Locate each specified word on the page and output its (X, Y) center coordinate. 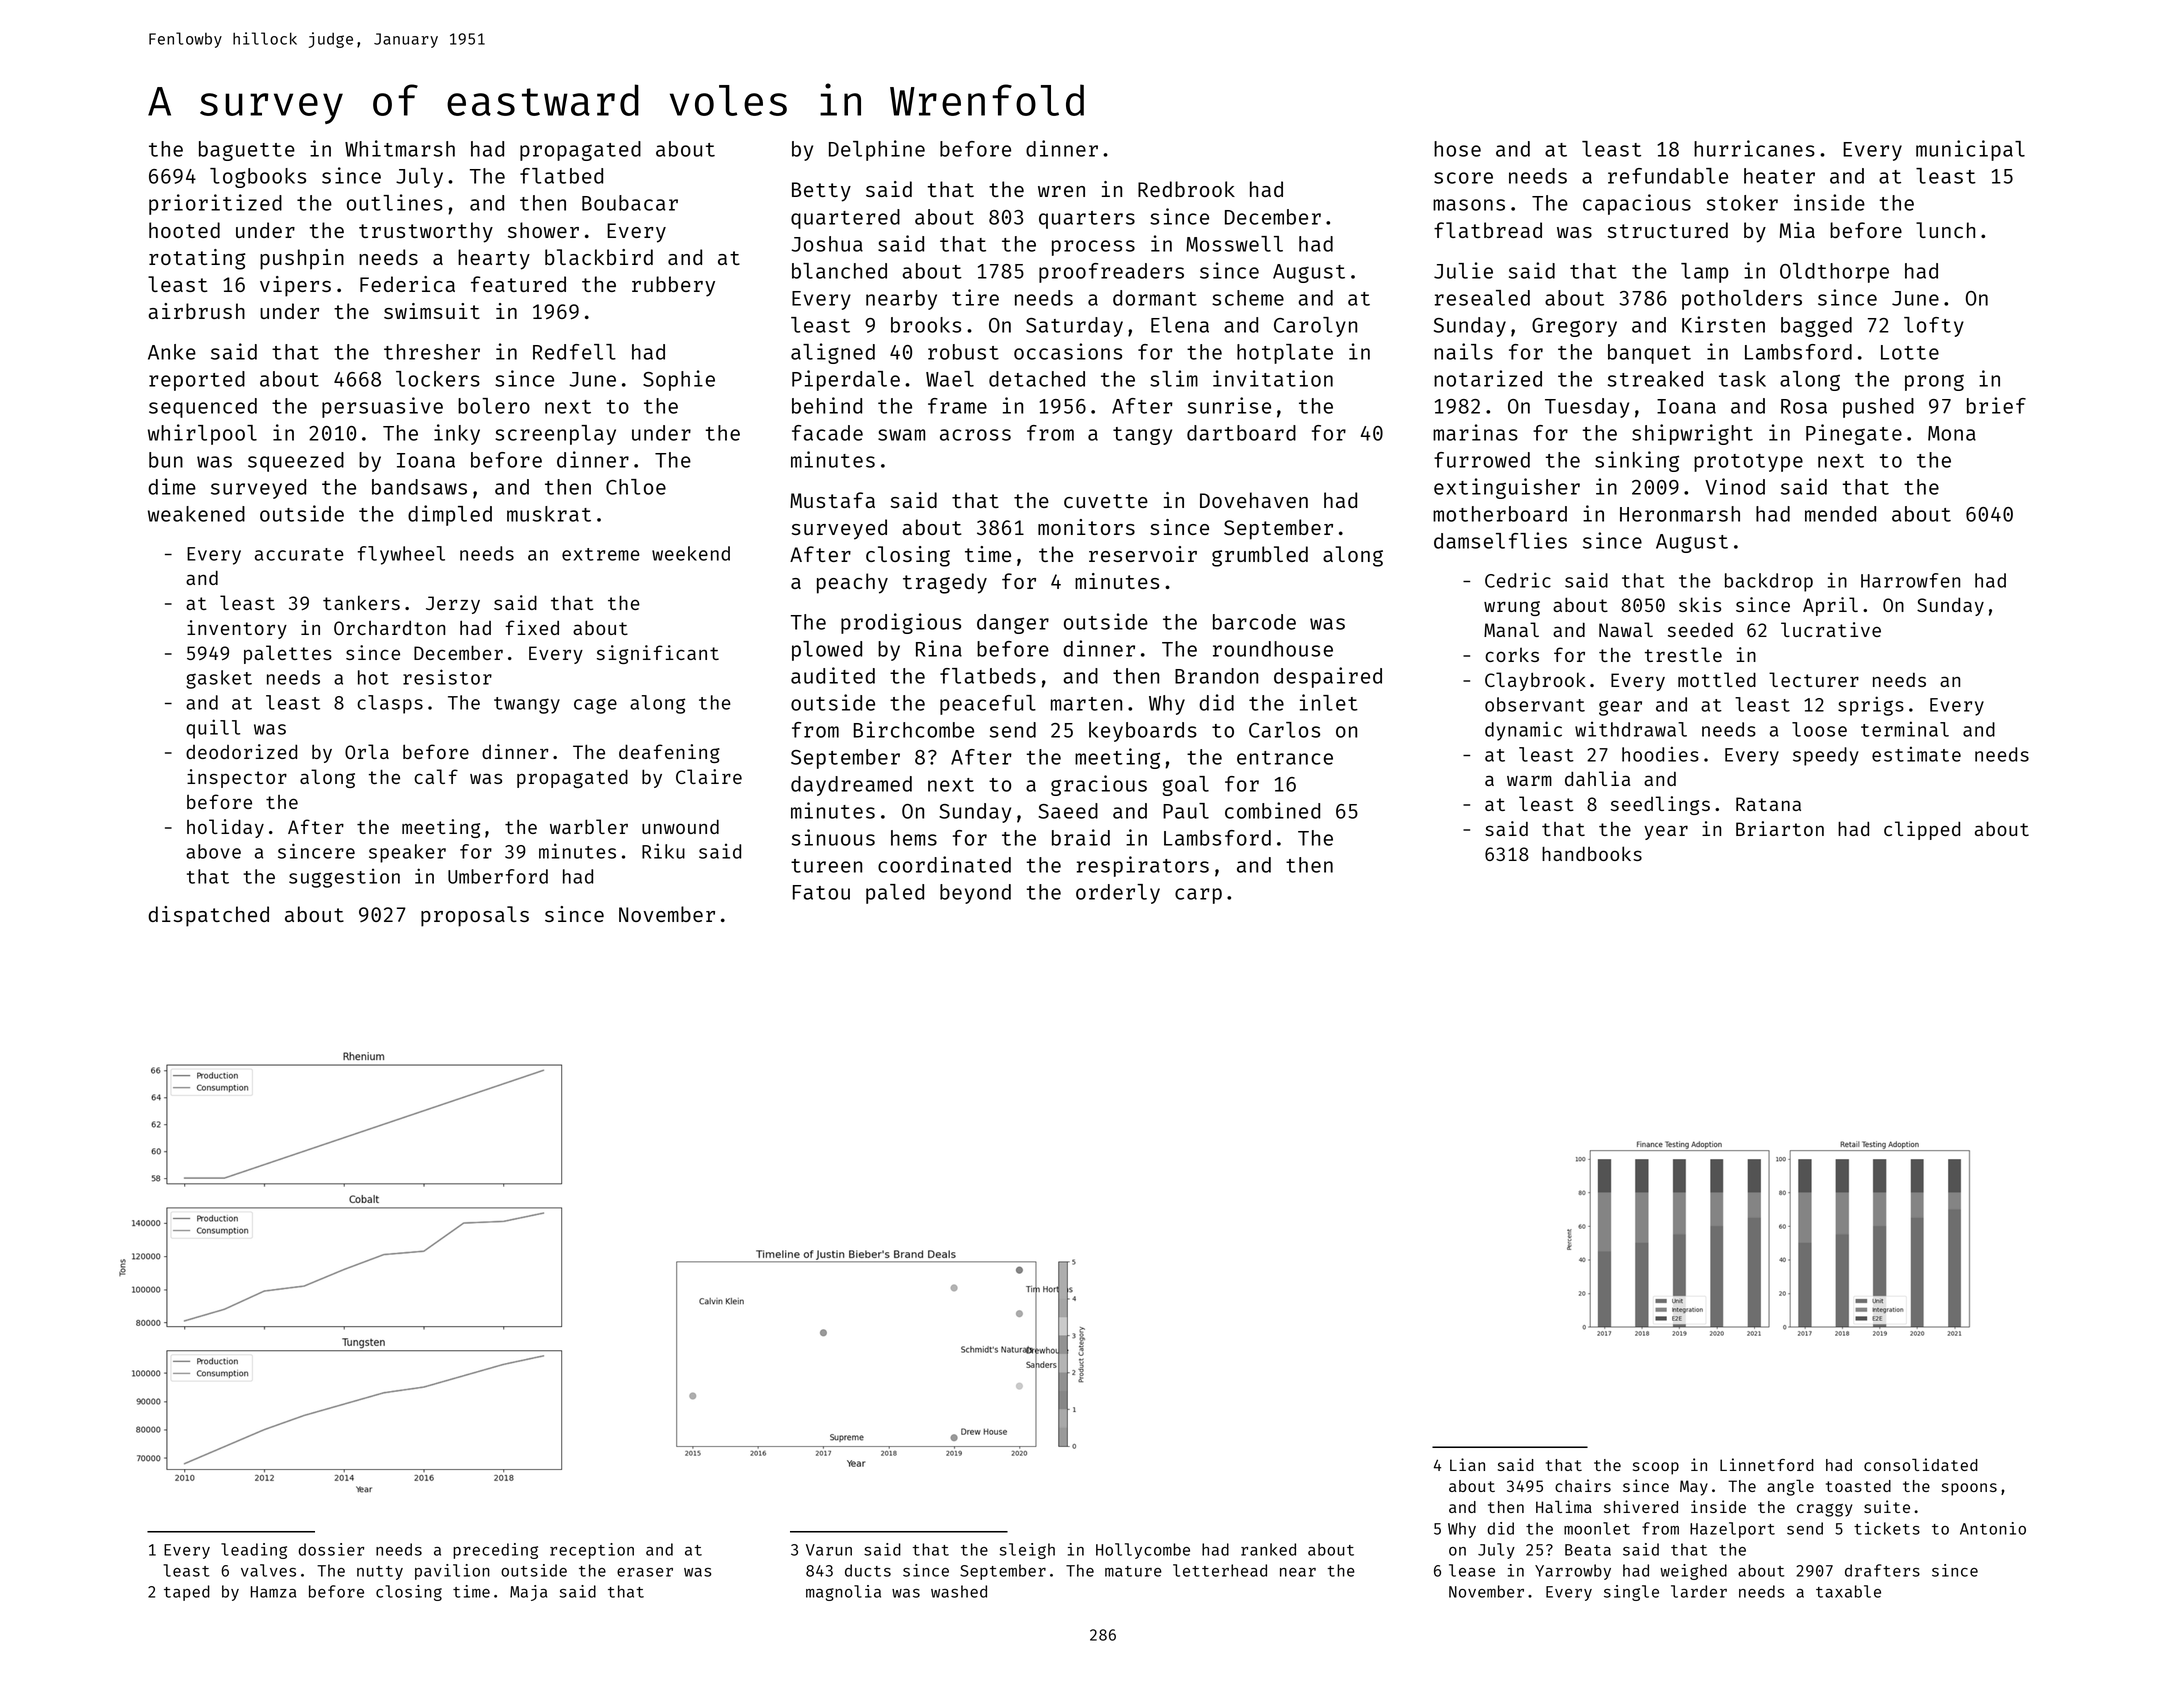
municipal (1970, 150)
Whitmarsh (400, 148)
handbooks (1592, 853)
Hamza (273, 1592)
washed (959, 1591)
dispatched (208, 916)
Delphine (877, 150)
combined (1272, 810)
